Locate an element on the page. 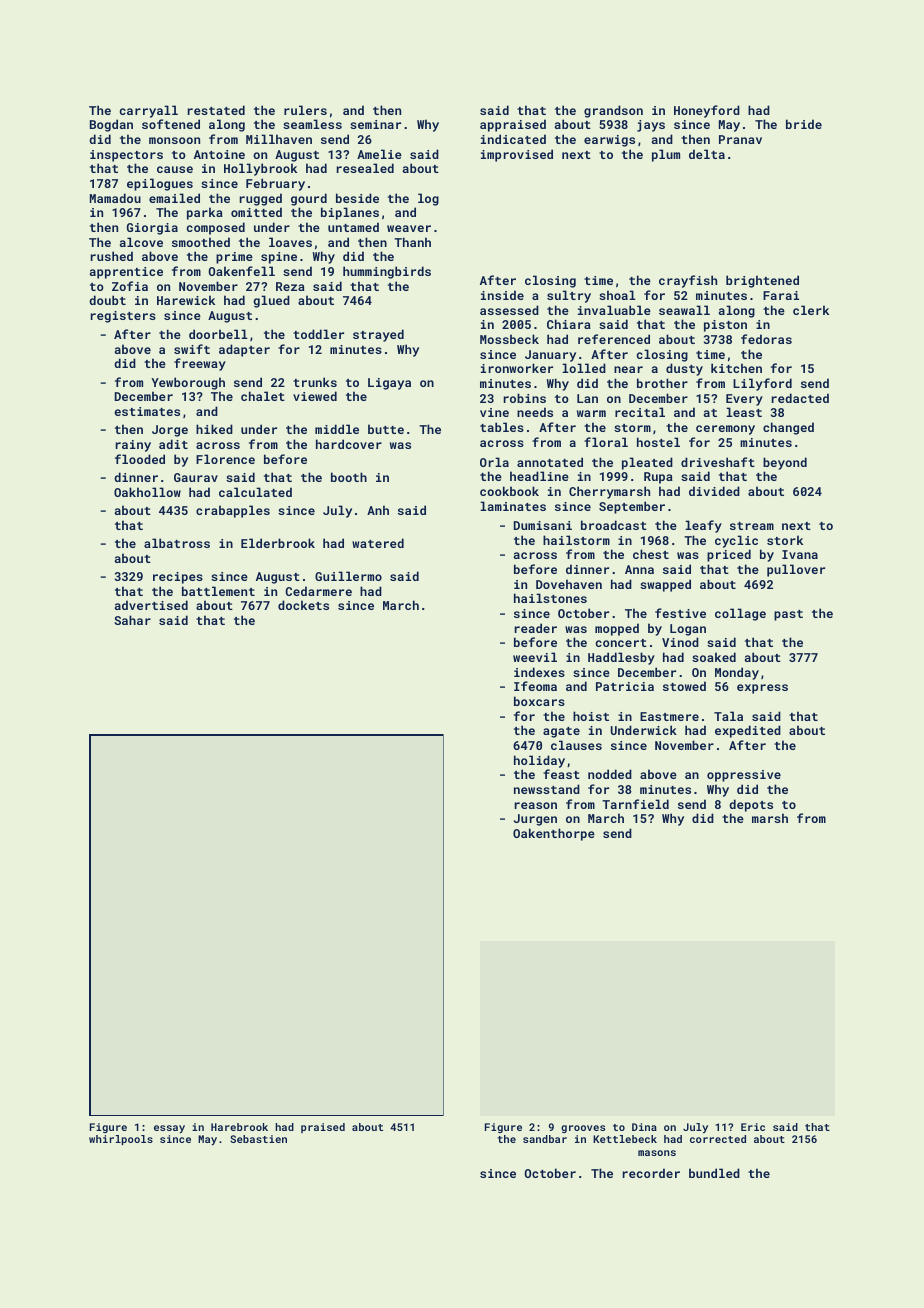  Sahar is located at coordinates (132, 620).
